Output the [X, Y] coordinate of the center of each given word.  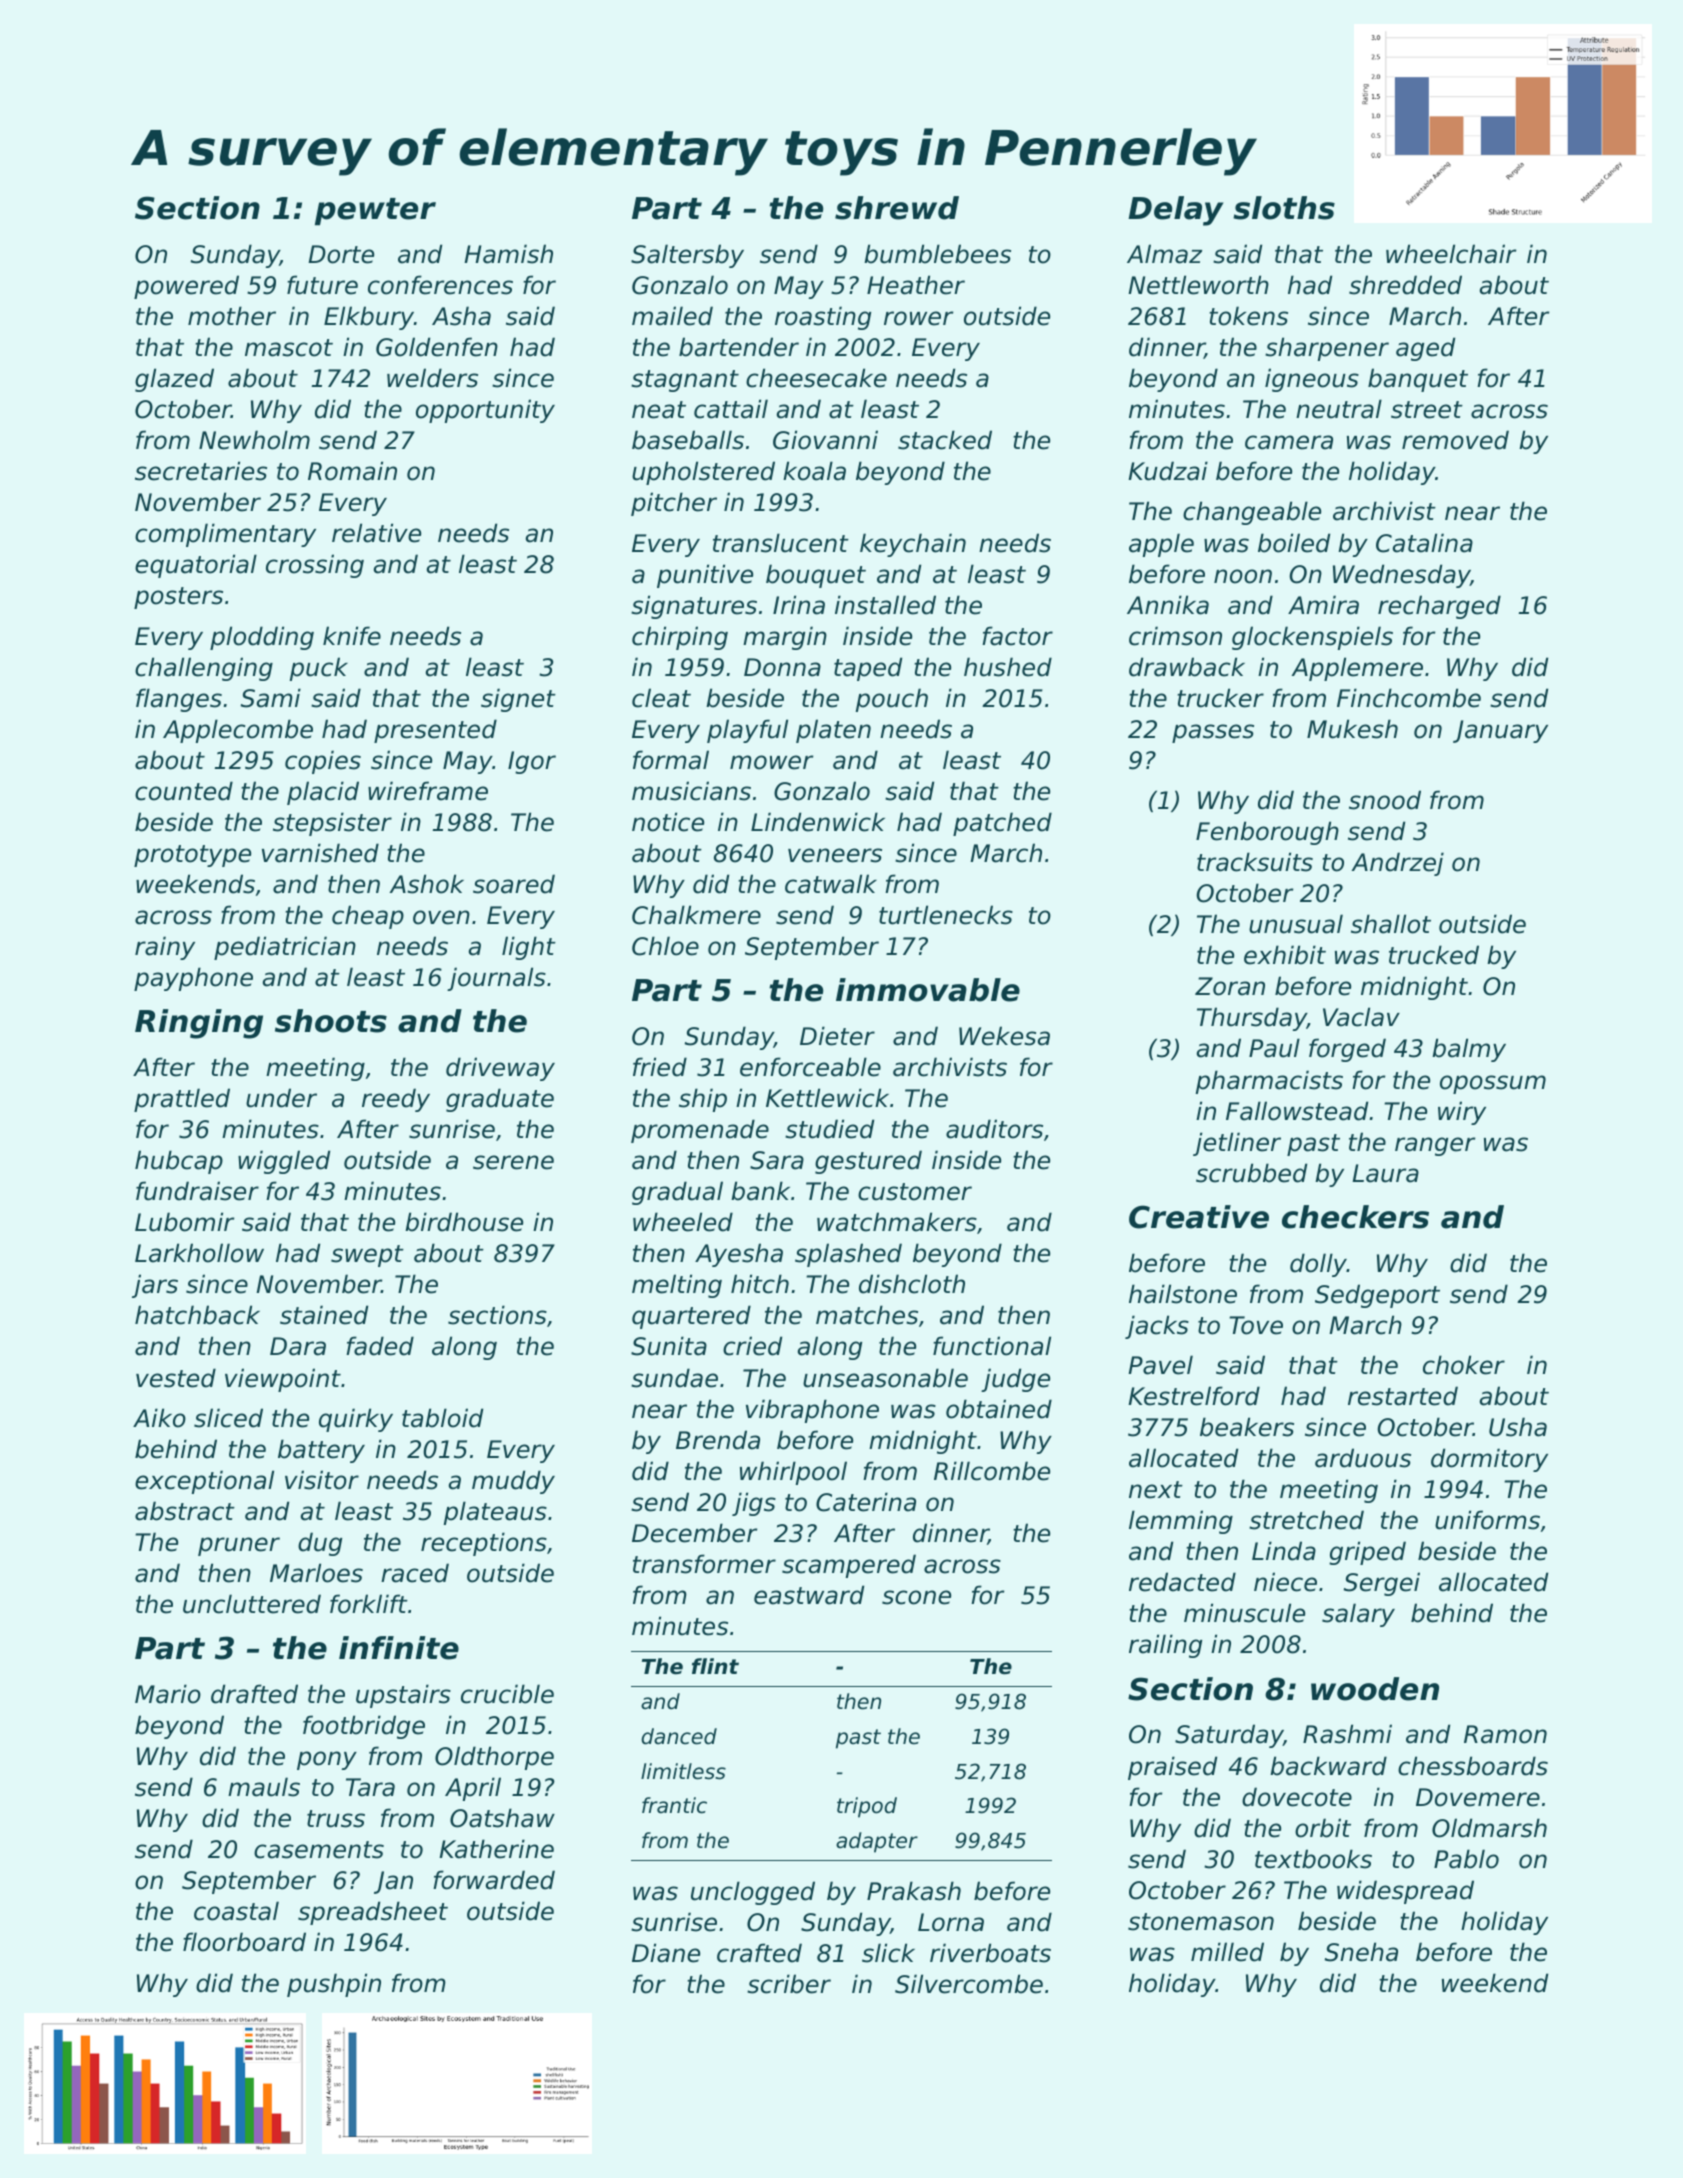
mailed [672, 316]
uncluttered [252, 1604]
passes [1213, 733]
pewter [375, 212]
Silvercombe [969, 1984]
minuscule [1244, 1613]
